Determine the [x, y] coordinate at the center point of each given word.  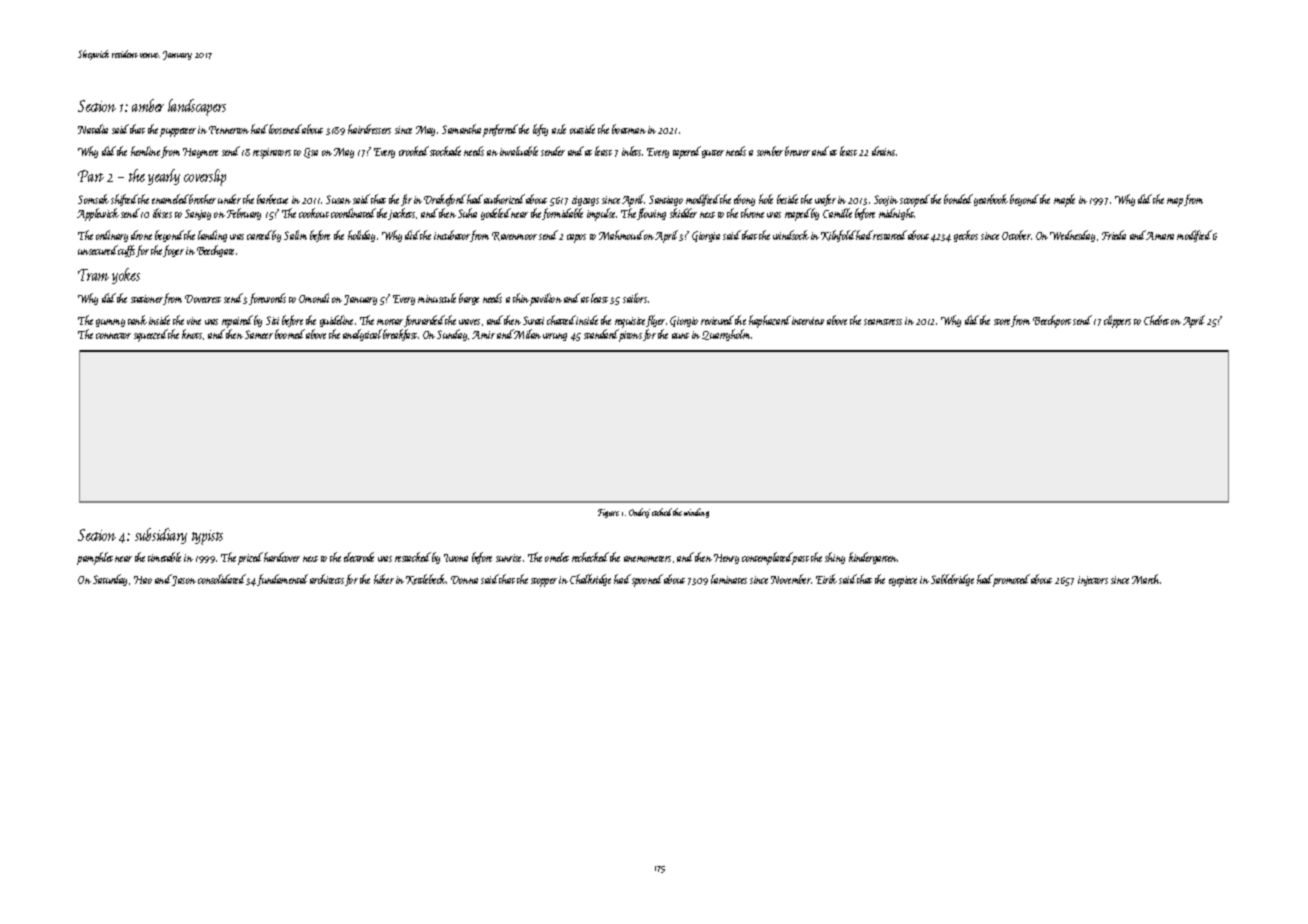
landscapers [197, 107]
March [1146, 579]
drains [883, 151]
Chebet [1156, 320]
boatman [629, 129]
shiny [835, 558]
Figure [608, 513]
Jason [184, 581]
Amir [483, 335]
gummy [110, 323]
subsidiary [161, 536]
